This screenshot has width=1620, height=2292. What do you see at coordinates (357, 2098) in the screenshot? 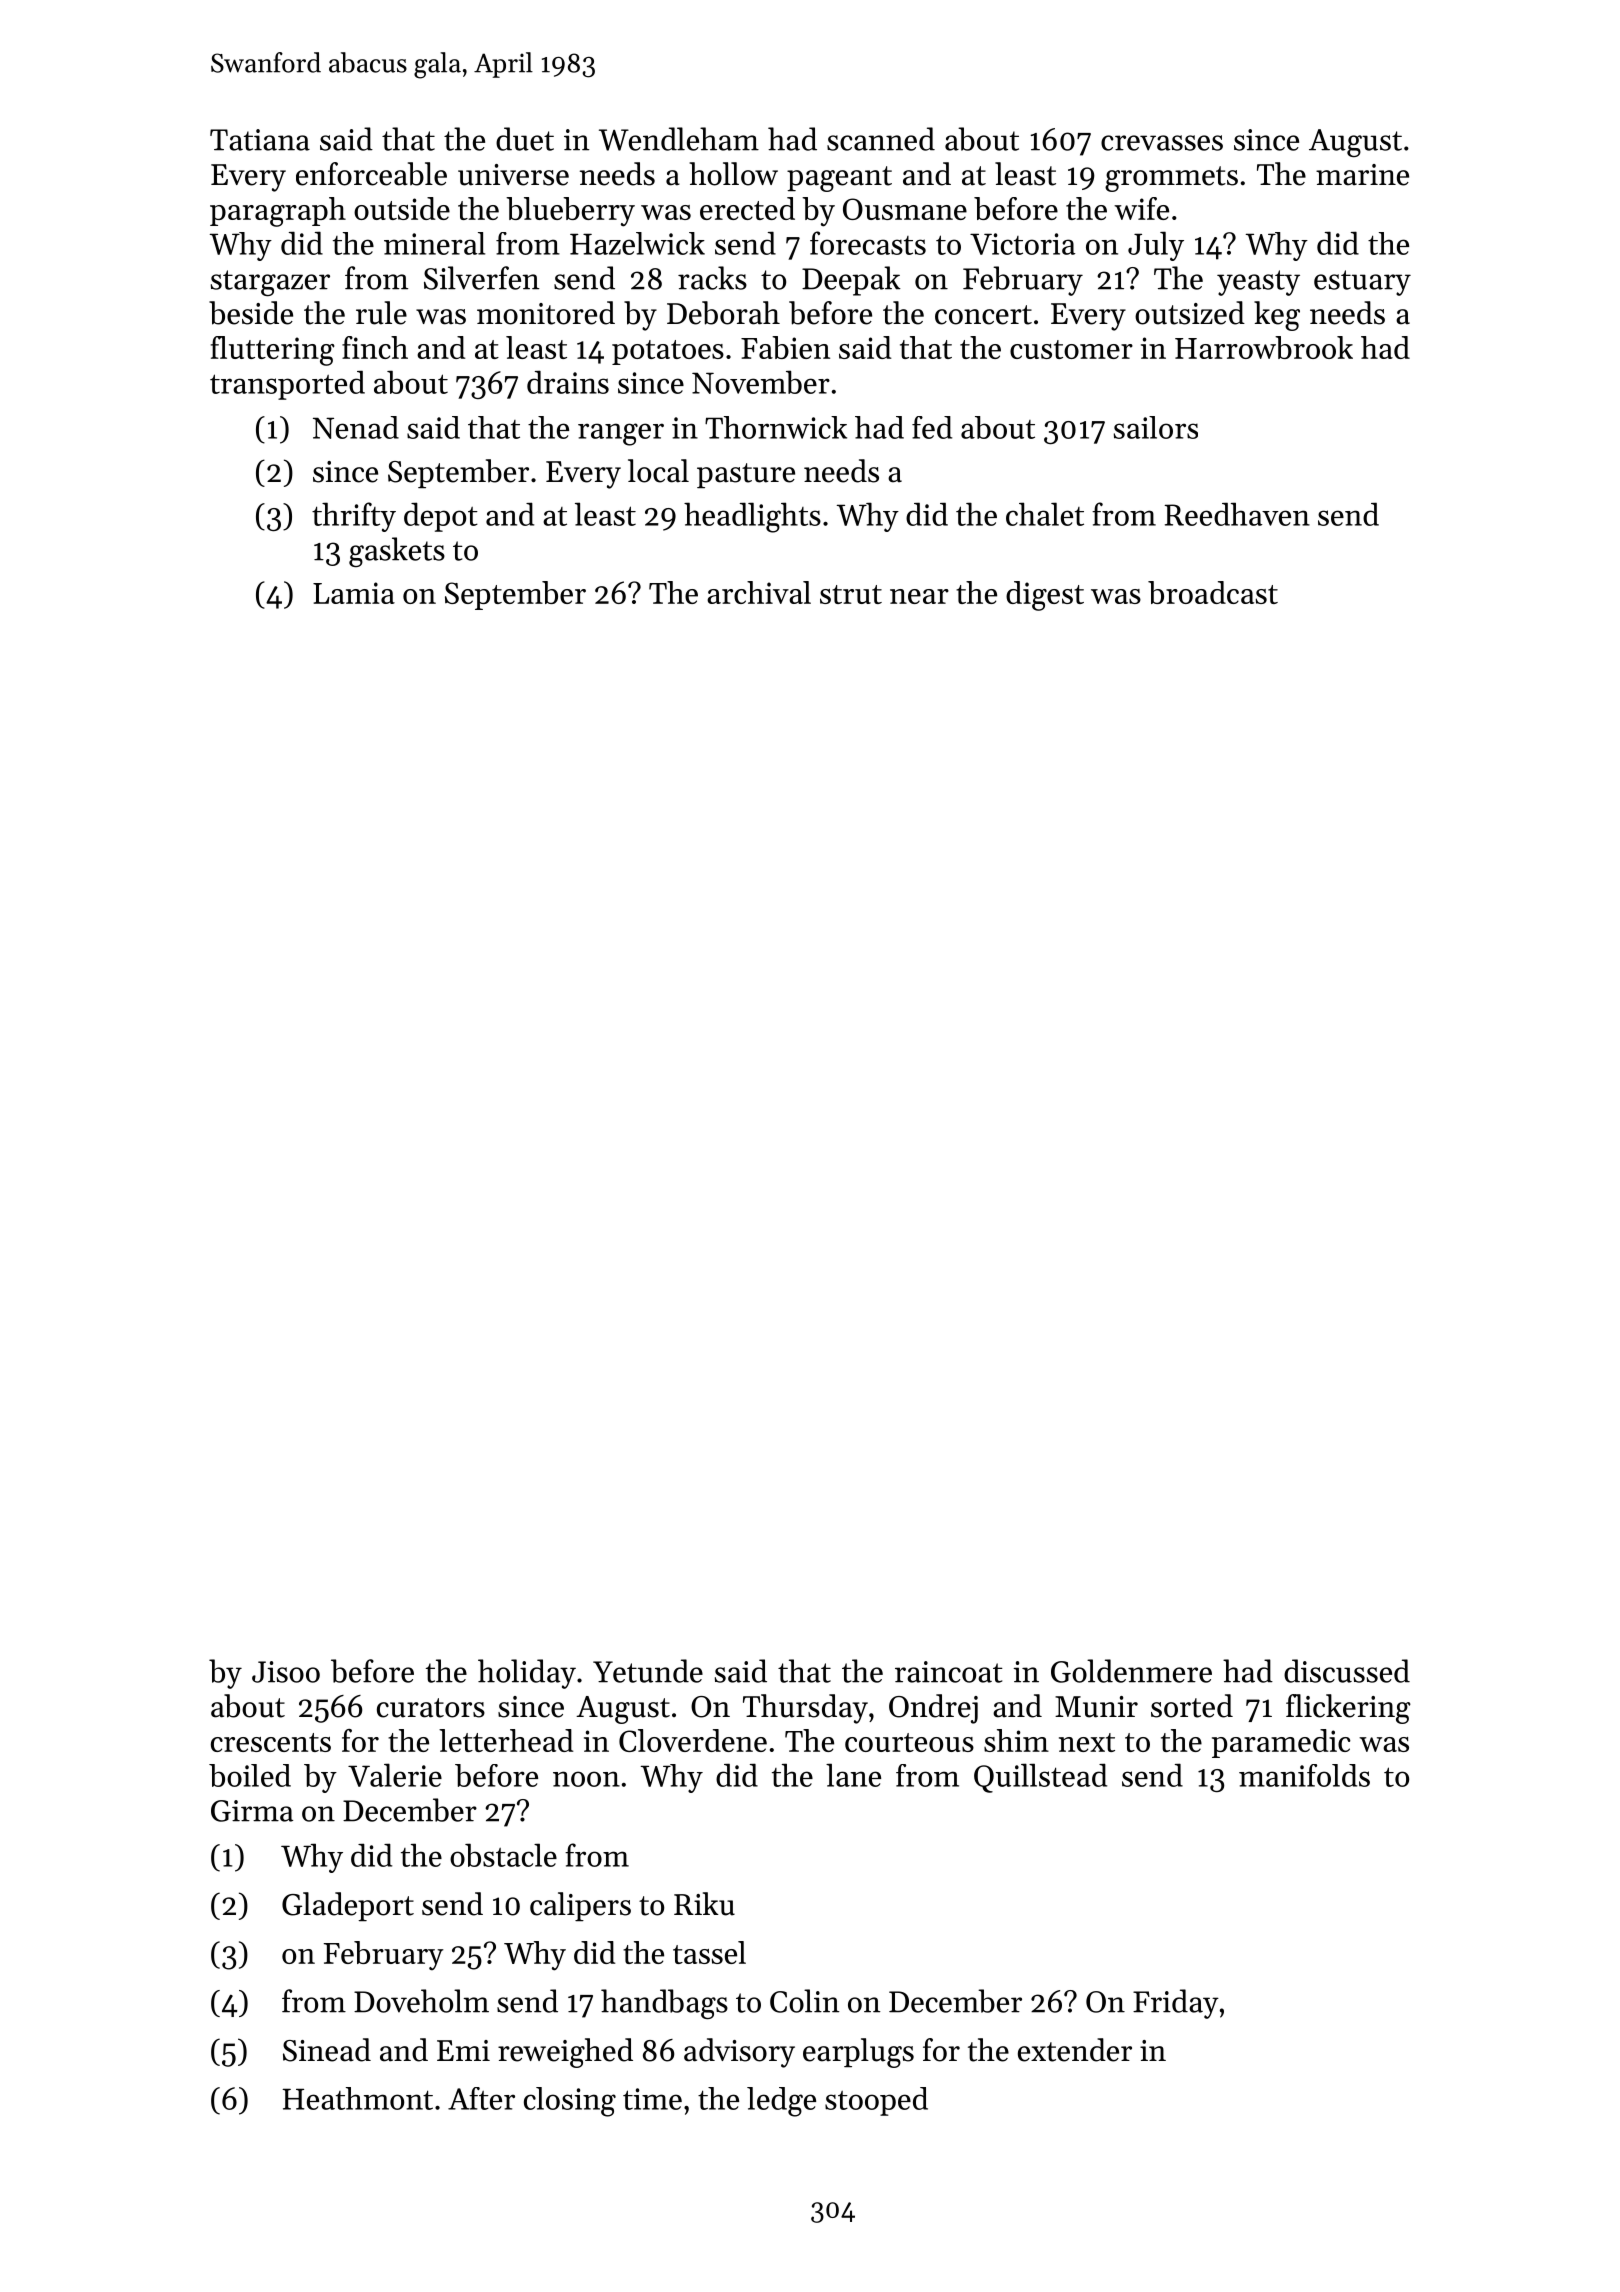
I see `Heathmont` at bounding box center [357, 2098].
